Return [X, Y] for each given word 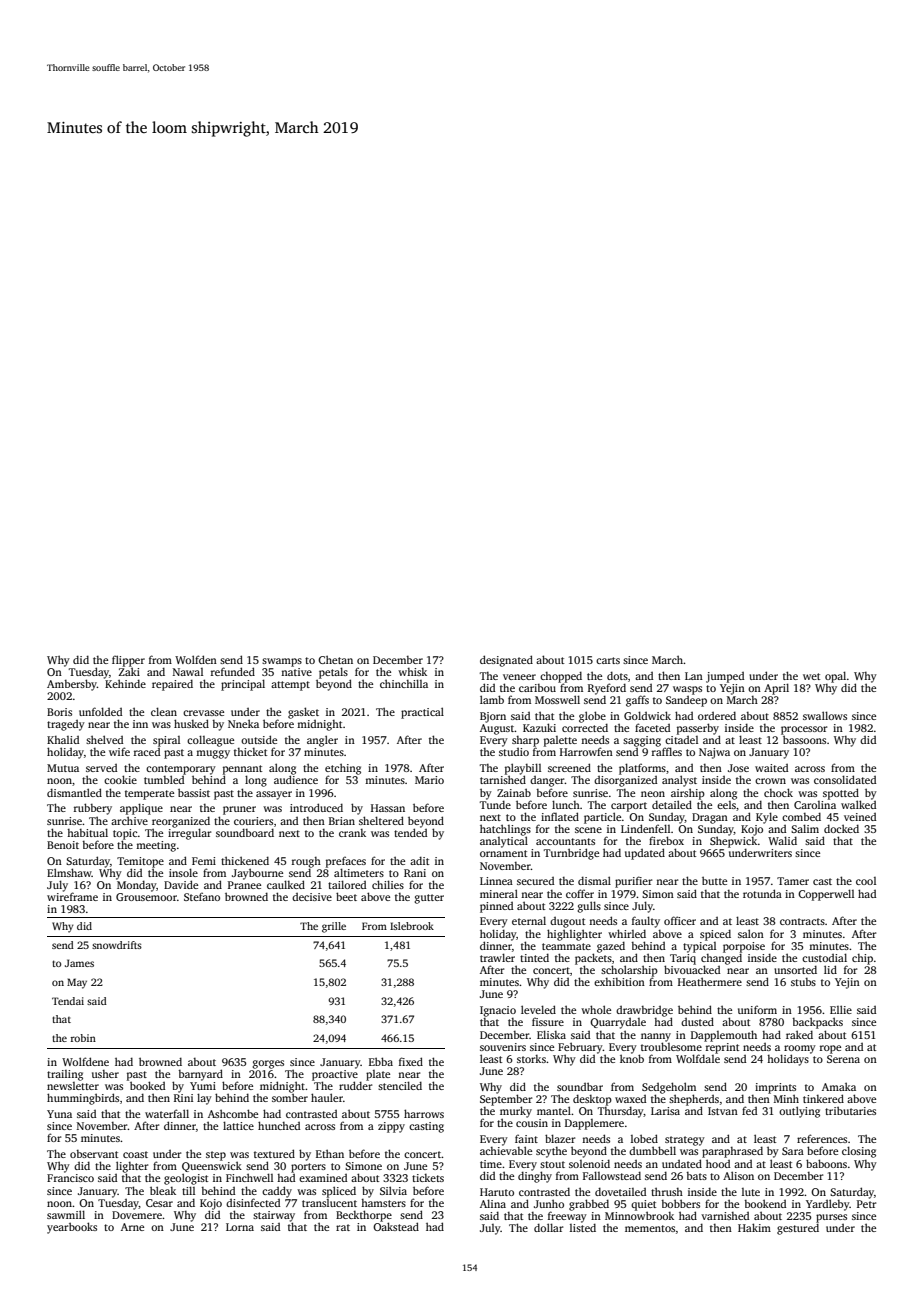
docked [841, 828]
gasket [303, 713]
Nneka [243, 723]
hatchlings [505, 830]
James [79, 963]
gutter [429, 899]
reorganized [181, 822]
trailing [65, 1075]
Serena [843, 1059]
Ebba [381, 1061]
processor [804, 730]
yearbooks [72, 1228]
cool [866, 881]
